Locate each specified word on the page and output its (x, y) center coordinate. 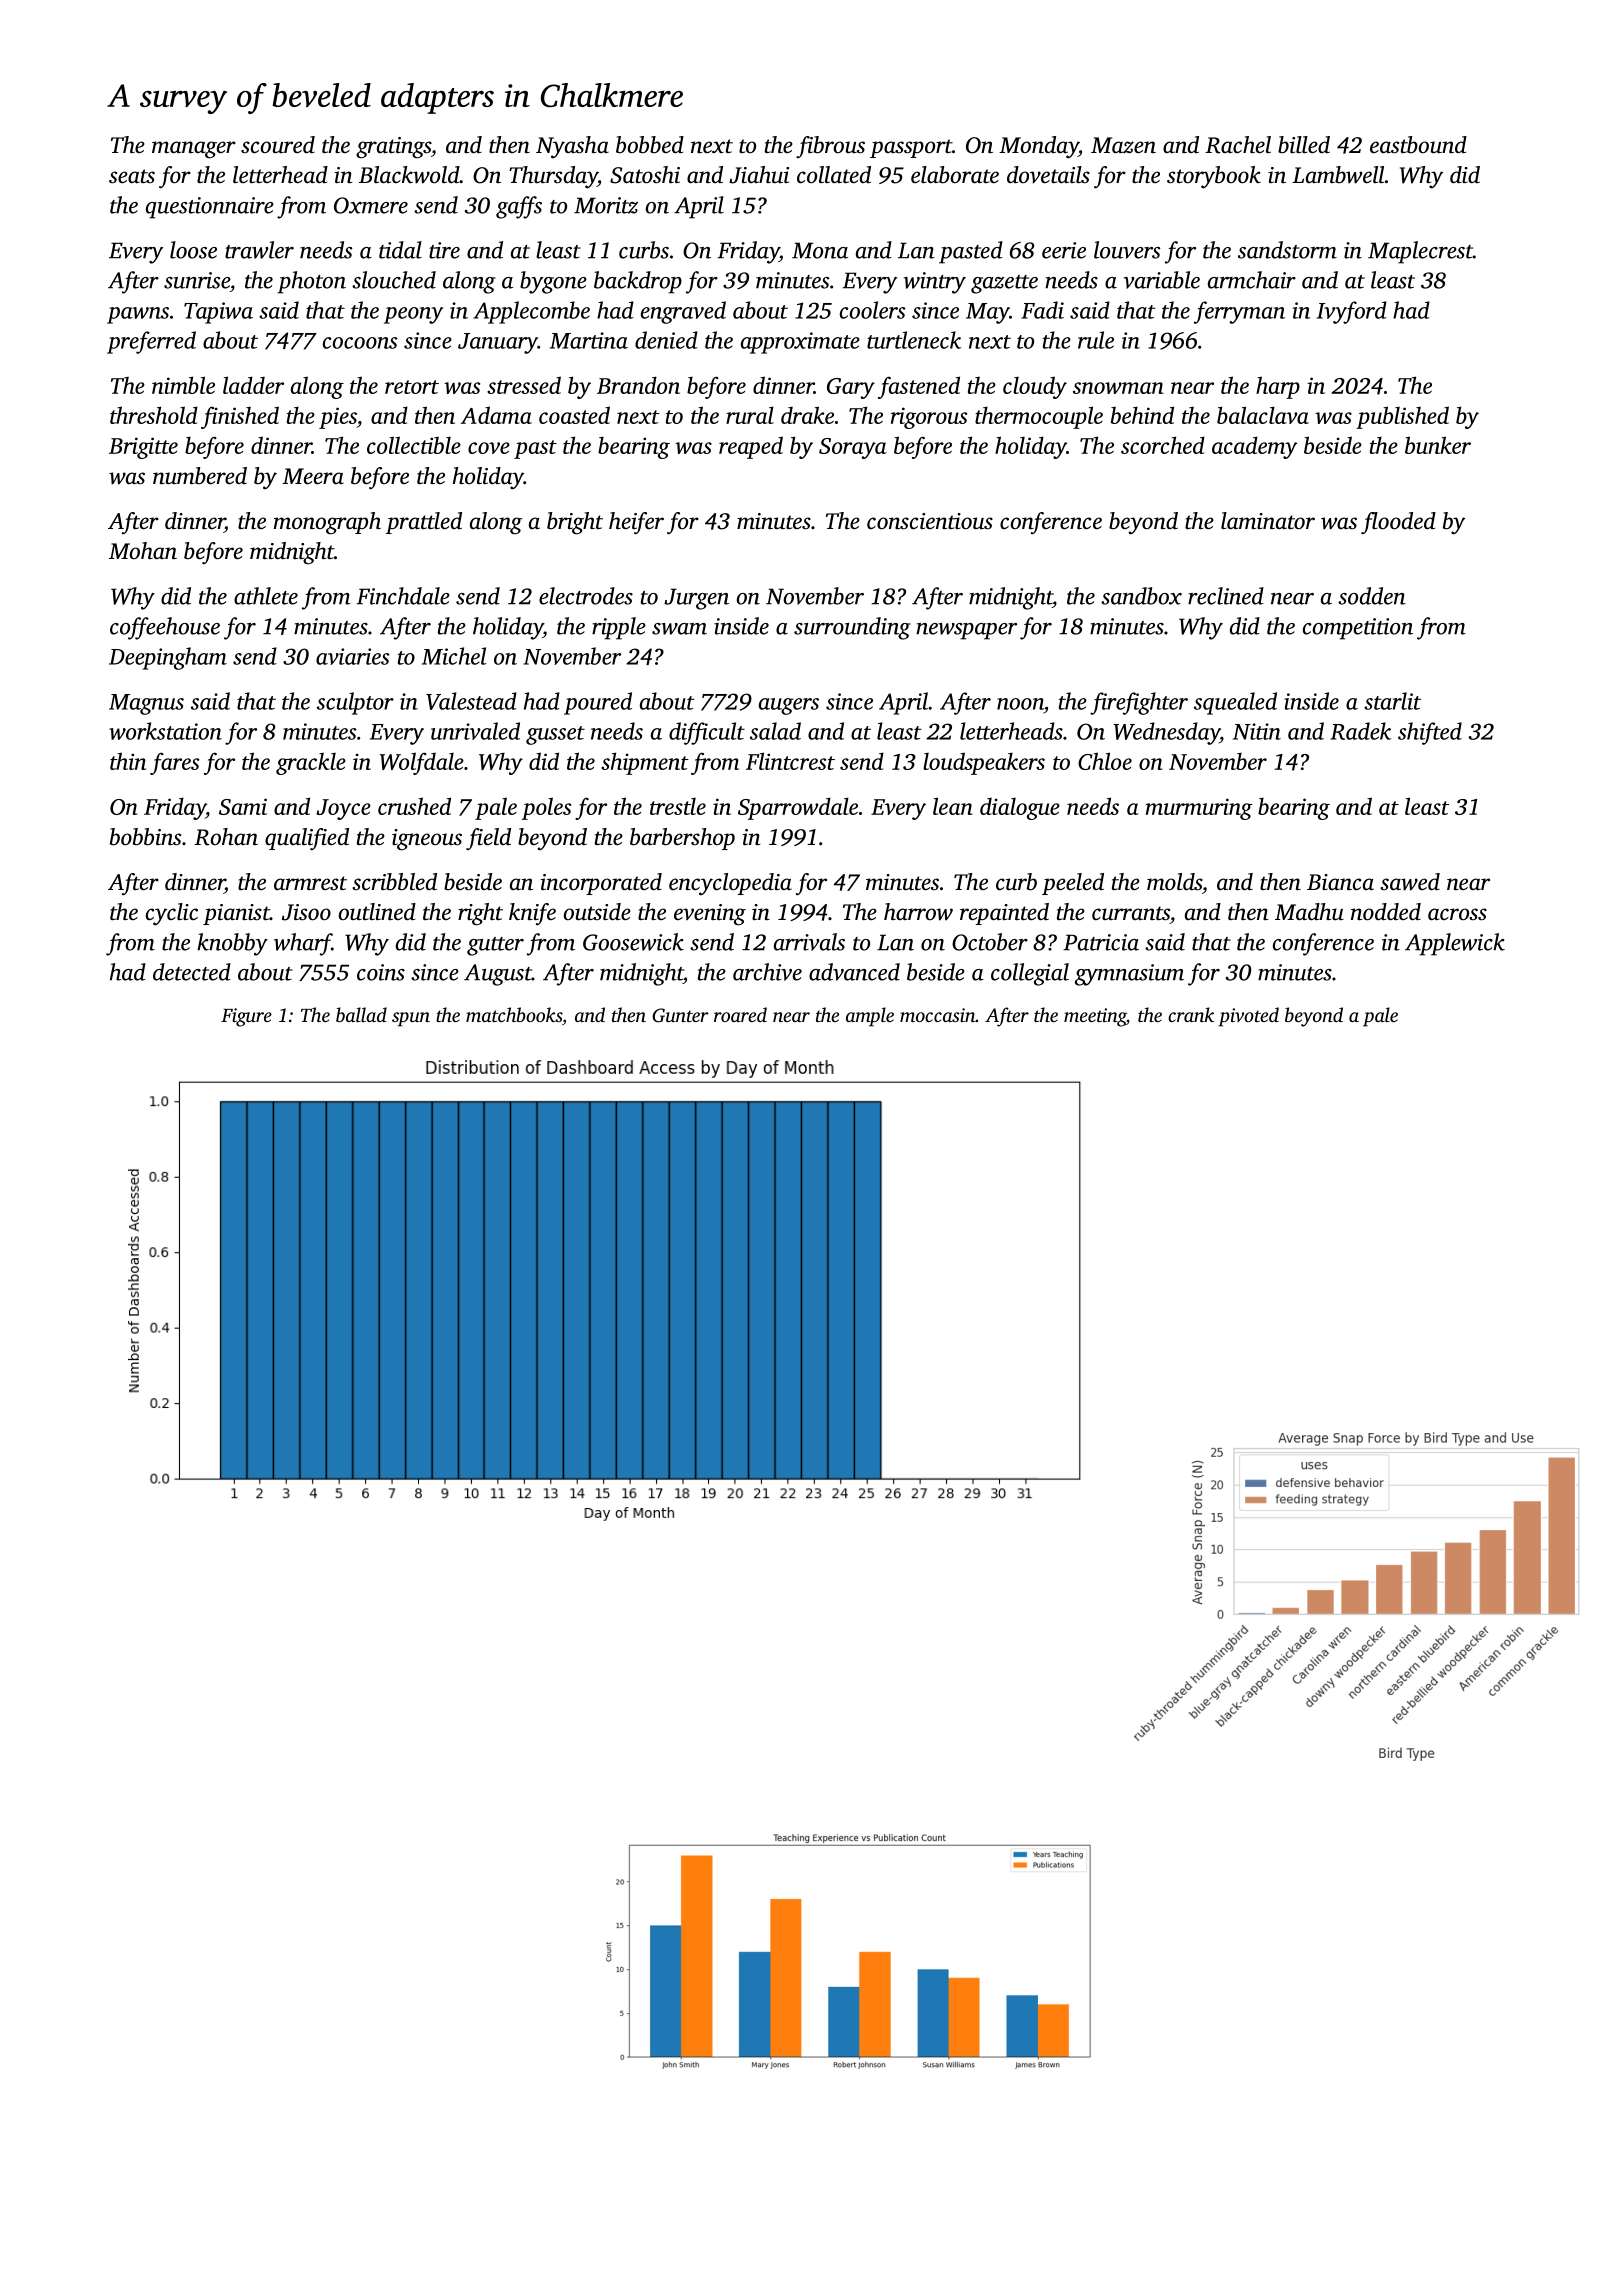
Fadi (1042, 310)
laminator (1268, 521)
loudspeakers (984, 763)
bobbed (650, 145)
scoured (278, 145)
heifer (636, 523)
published (1402, 417)
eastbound (1418, 145)
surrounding (852, 628)
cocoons (360, 343)
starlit (1392, 701)
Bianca (1340, 882)
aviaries (353, 656)
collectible (414, 445)
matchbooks (514, 1014)
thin (128, 761)
